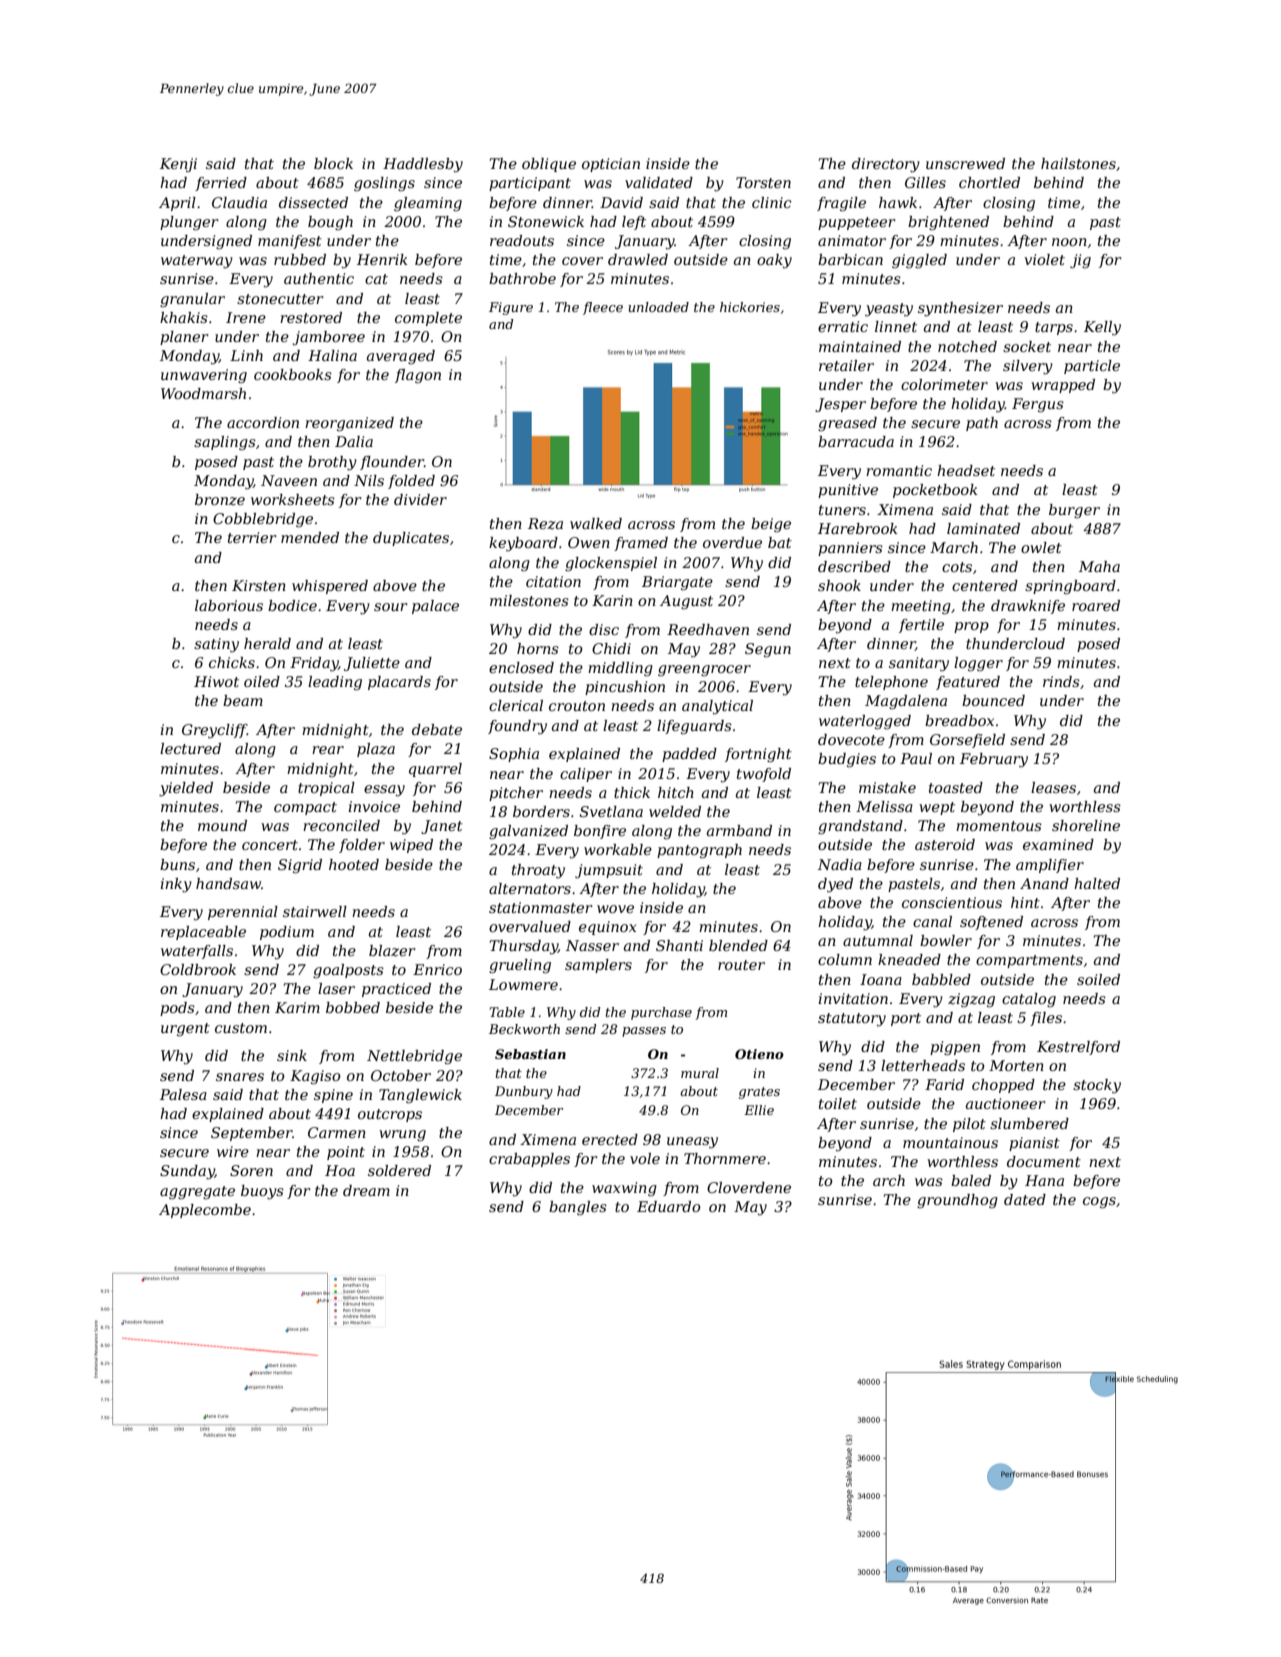  What do you see at coordinates (252, 537) in the screenshot?
I see `terrier` at bounding box center [252, 537].
